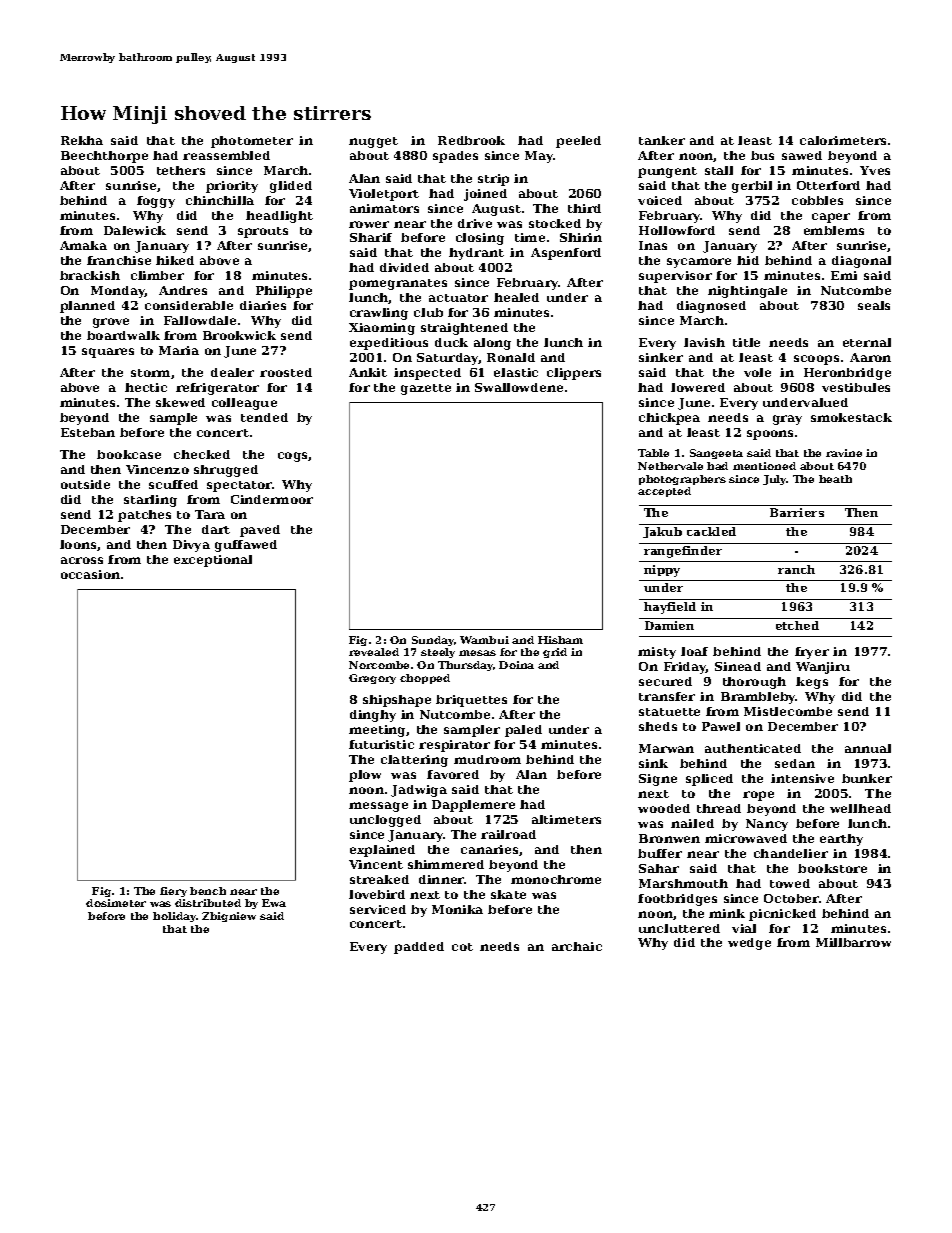  Describe the element at coordinates (749, 944) in the document. I see `wedge` at that location.
